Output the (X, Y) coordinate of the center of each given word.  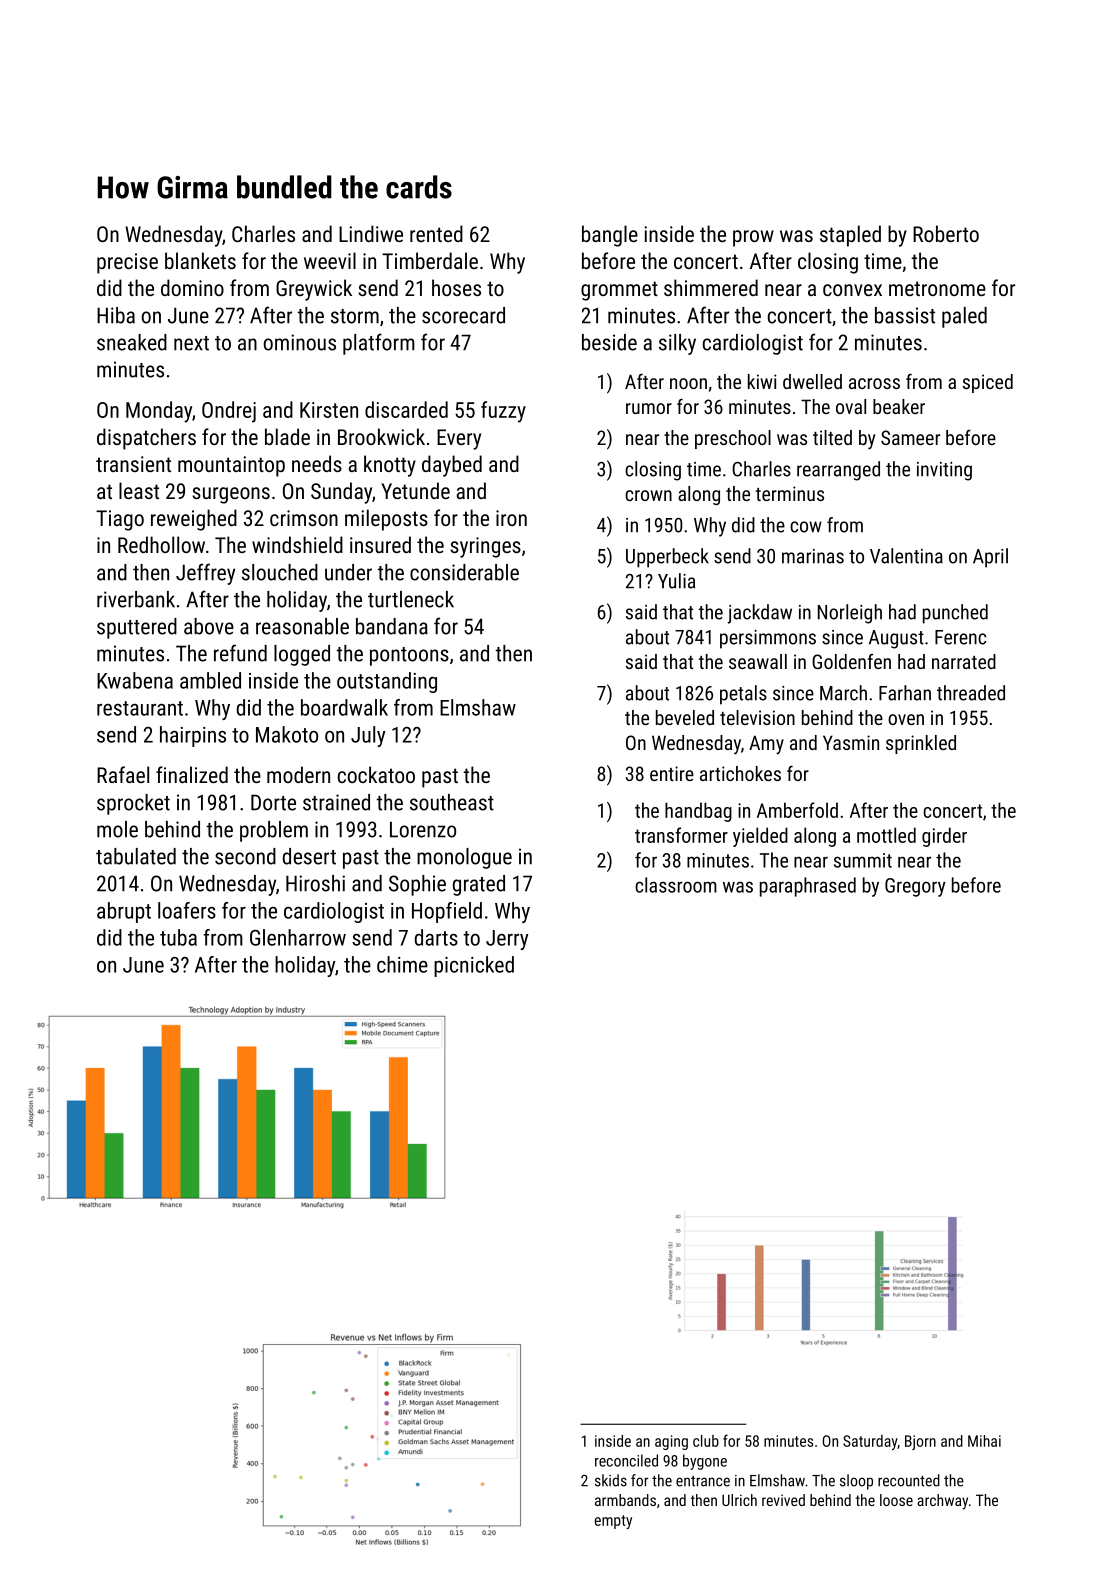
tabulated (136, 856)
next (191, 343)
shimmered (711, 287)
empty (613, 1522)
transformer (681, 835)
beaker (899, 406)
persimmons (768, 639)
